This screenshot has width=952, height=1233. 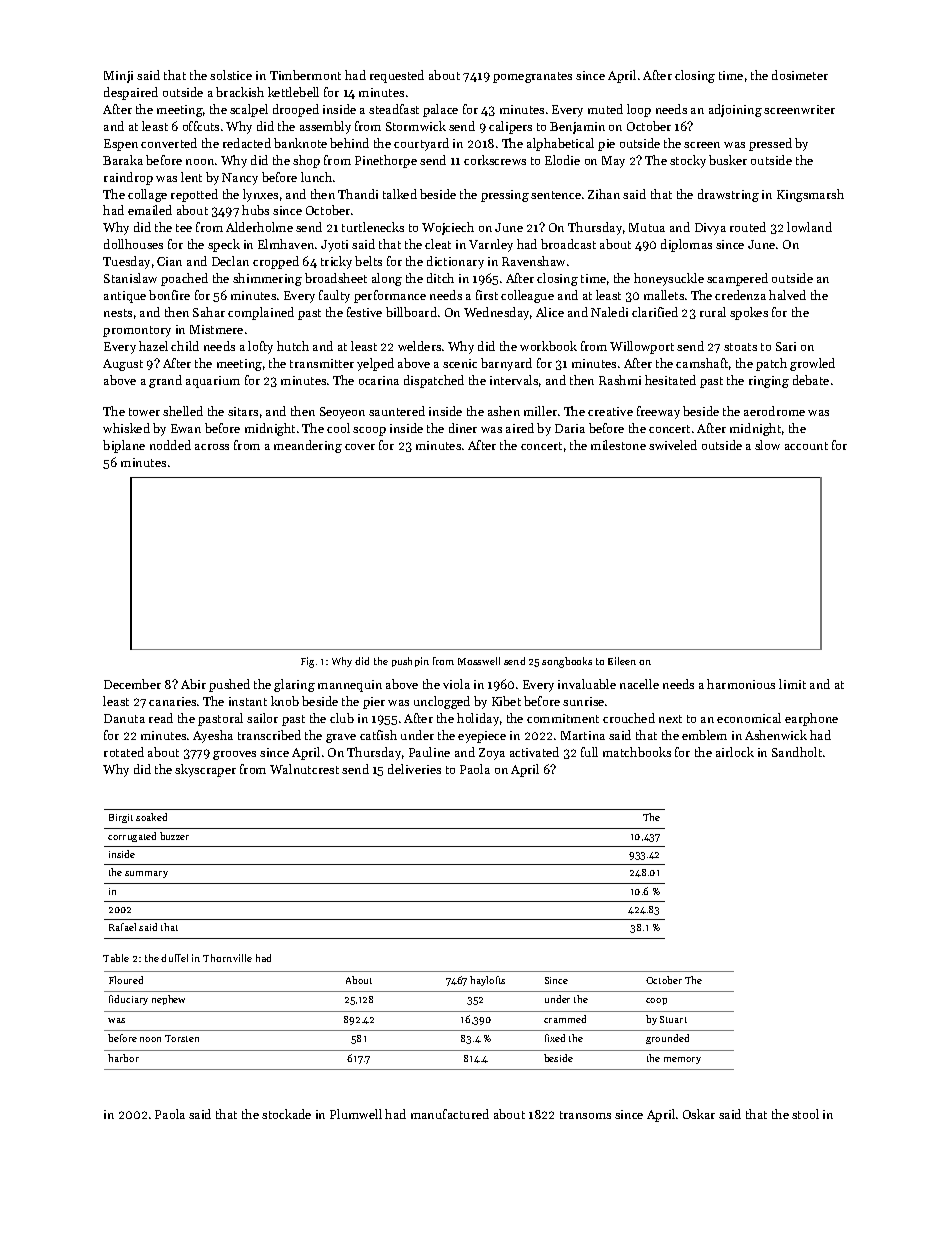 What do you see at coordinates (741, 684) in the screenshot?
I see `harmonious` at bounding box center [741, 684].
